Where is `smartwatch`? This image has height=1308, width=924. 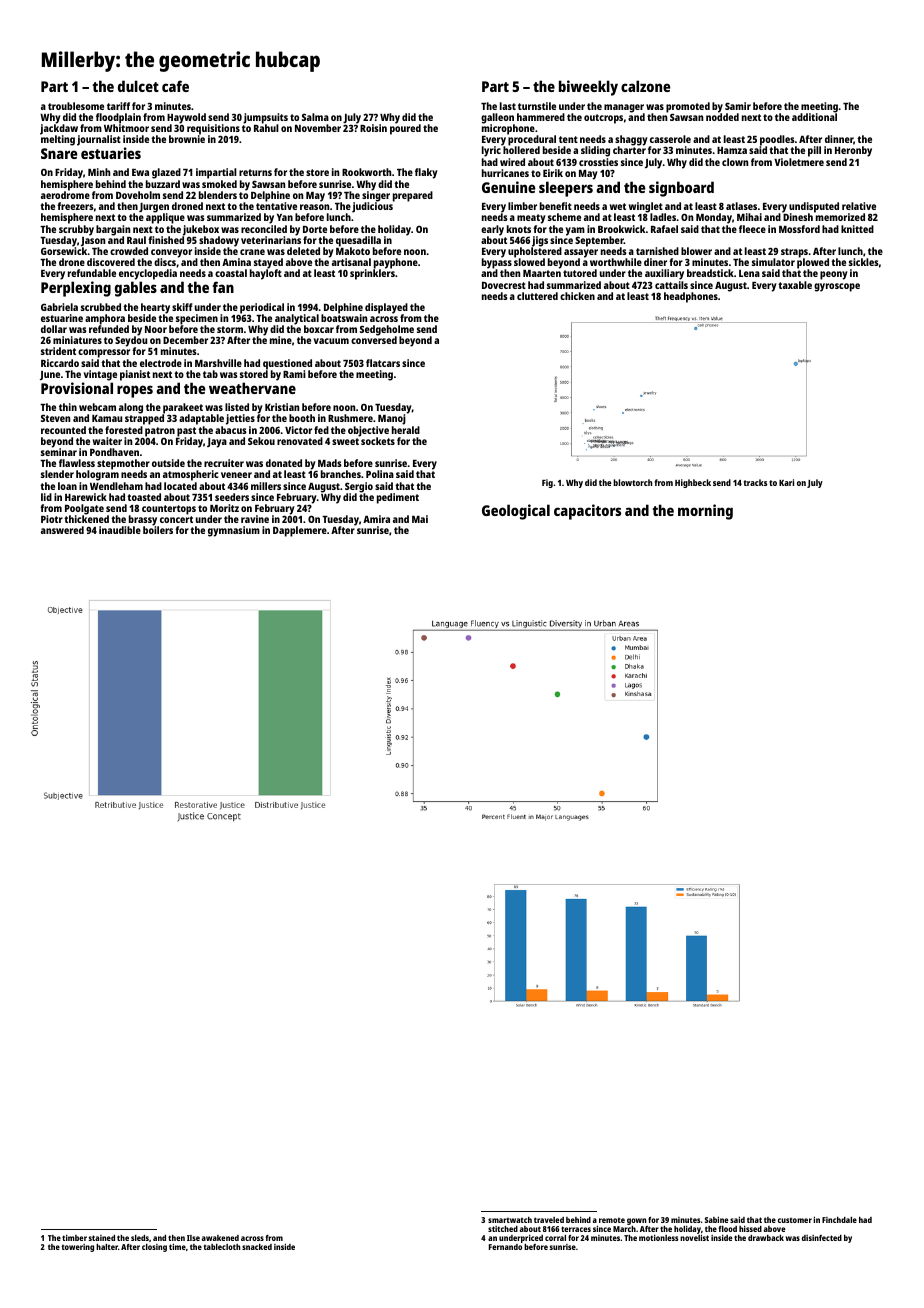
smartwatch is located at coordinates (510, 1220).
